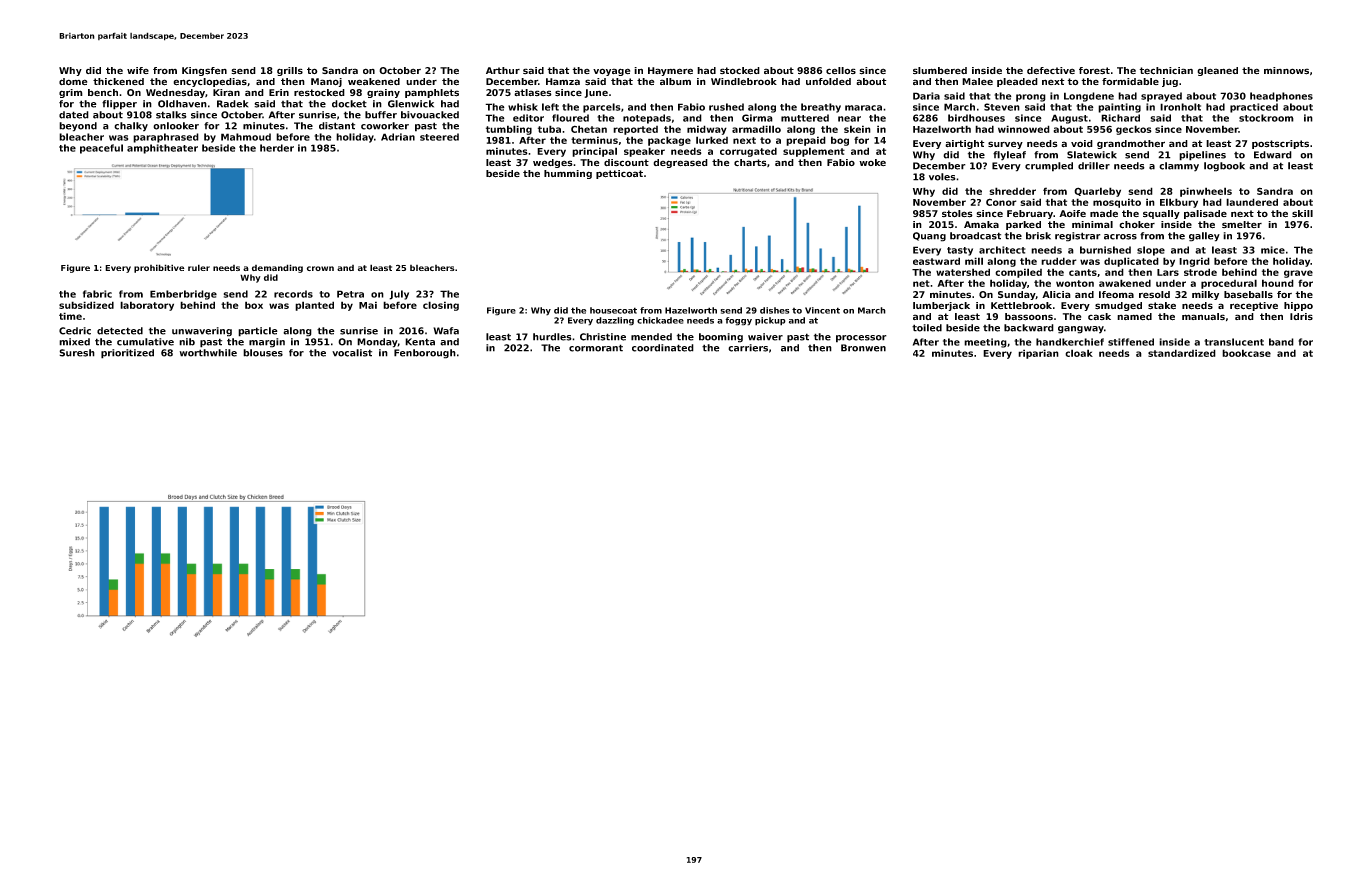 Image resolution: width=1372 pixels, height=887 pixels. Describe the element at coordinates (159, 268) in the document. I see `prohibitive` at that location.
